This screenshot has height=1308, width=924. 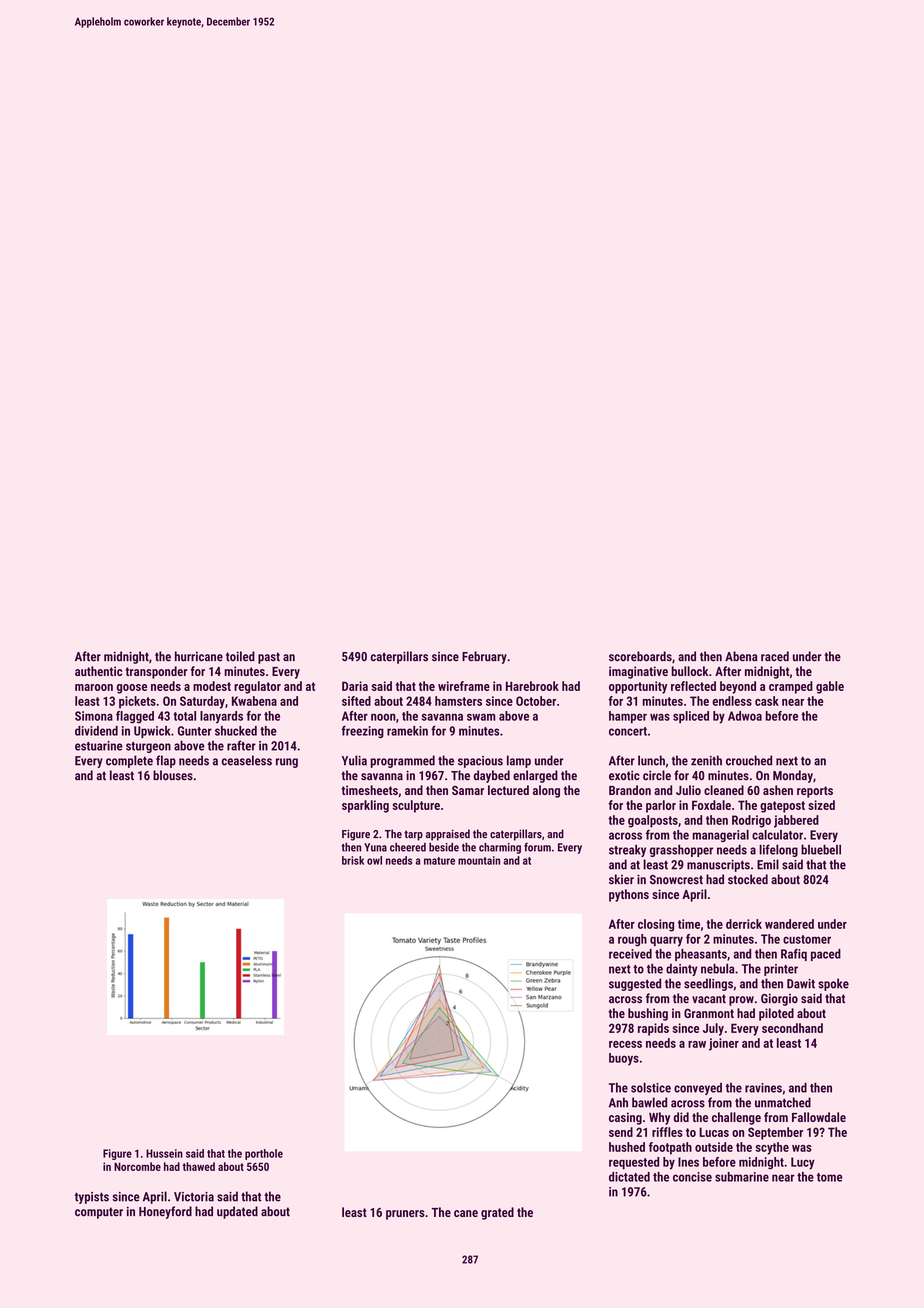 What do you see at coordinates (742, 1177) in the screenshot?
I see `submarine` at bounding box center [742, 1177].
